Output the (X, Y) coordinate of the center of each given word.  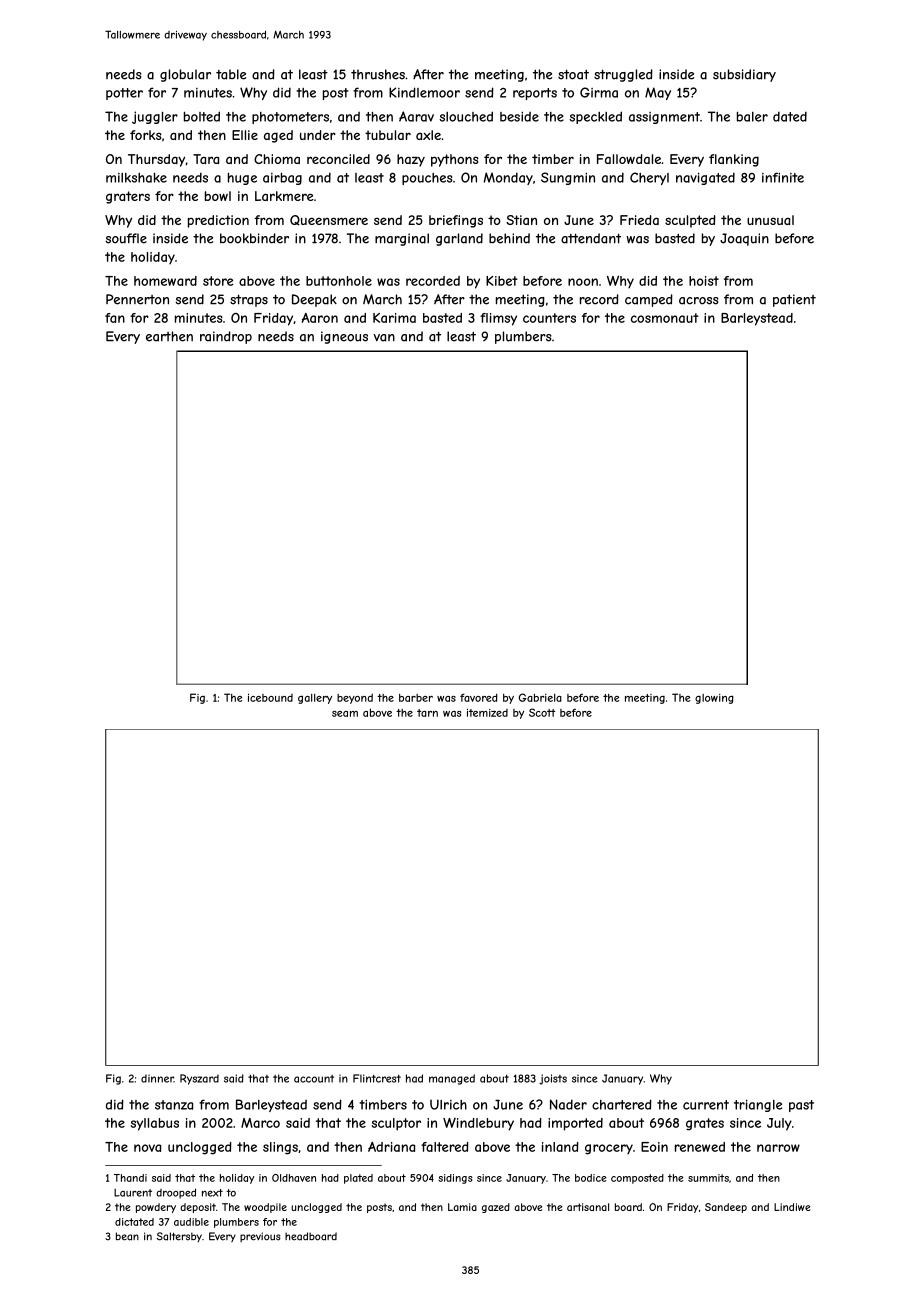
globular (185, 75)
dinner (157, 1078)
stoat (573, 74)
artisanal (588, 1207)
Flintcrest (377, 1078)
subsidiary (744, 75)
